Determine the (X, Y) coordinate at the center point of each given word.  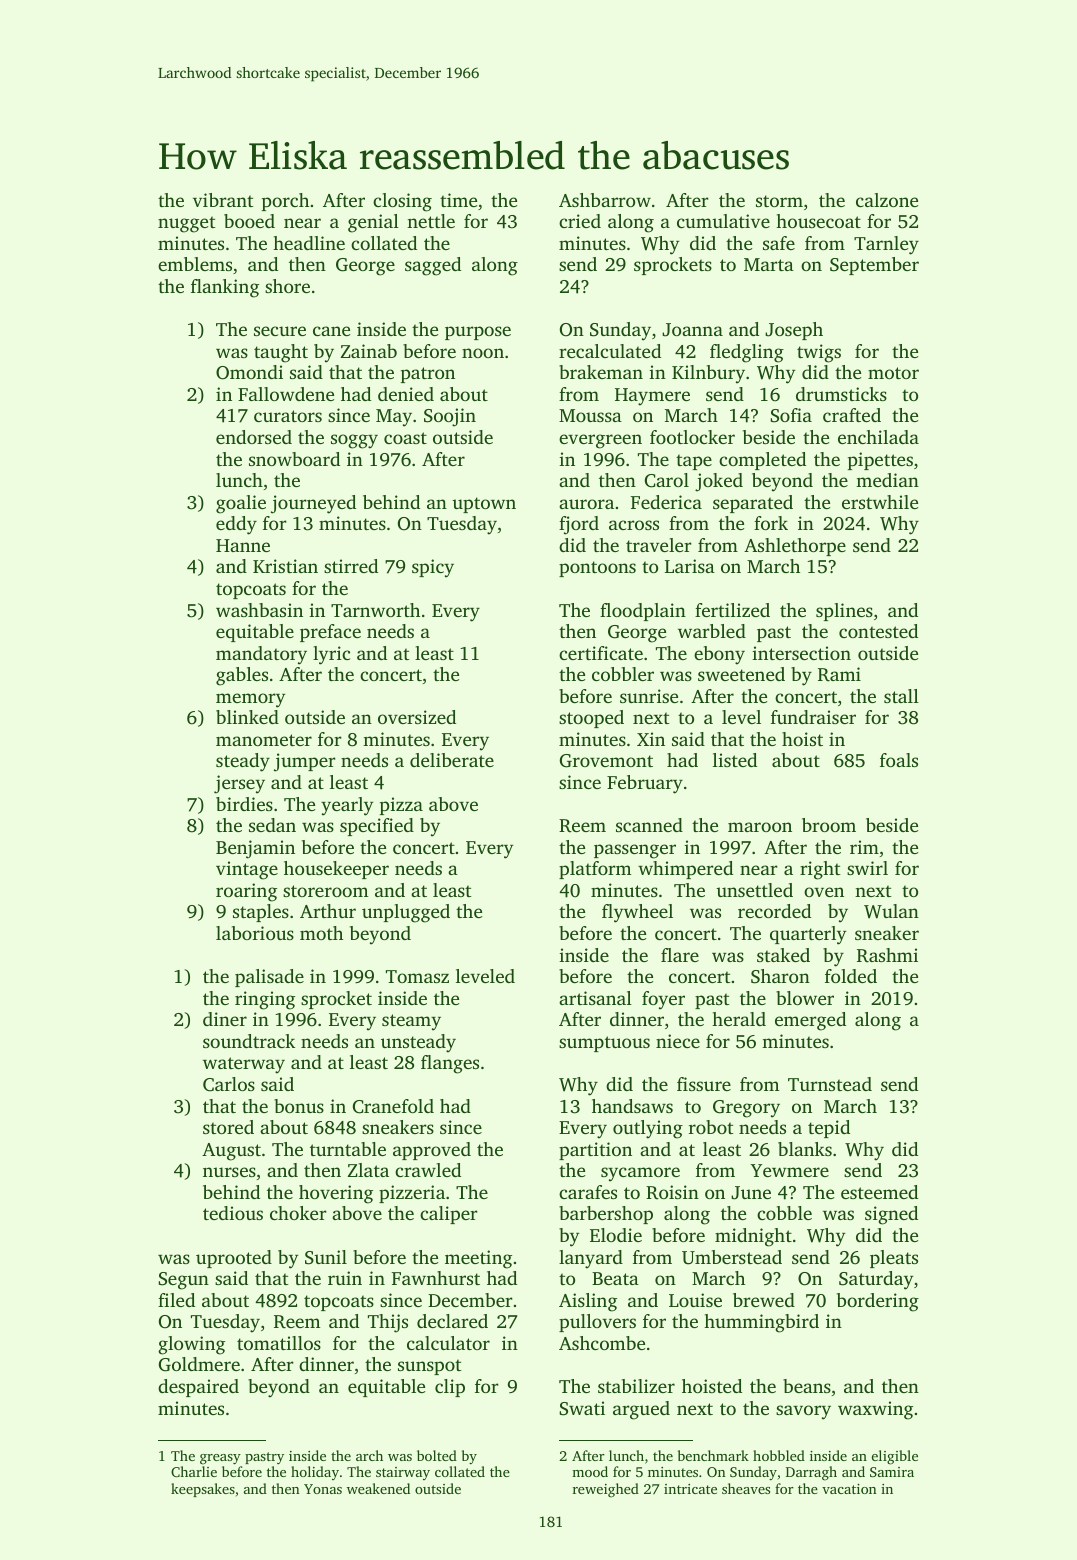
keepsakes (203, 1490)
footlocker (692, 437)
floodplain (643, 612)
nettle (431, 221)
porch (285, 202)
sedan (272, 825)
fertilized (732, 610)
